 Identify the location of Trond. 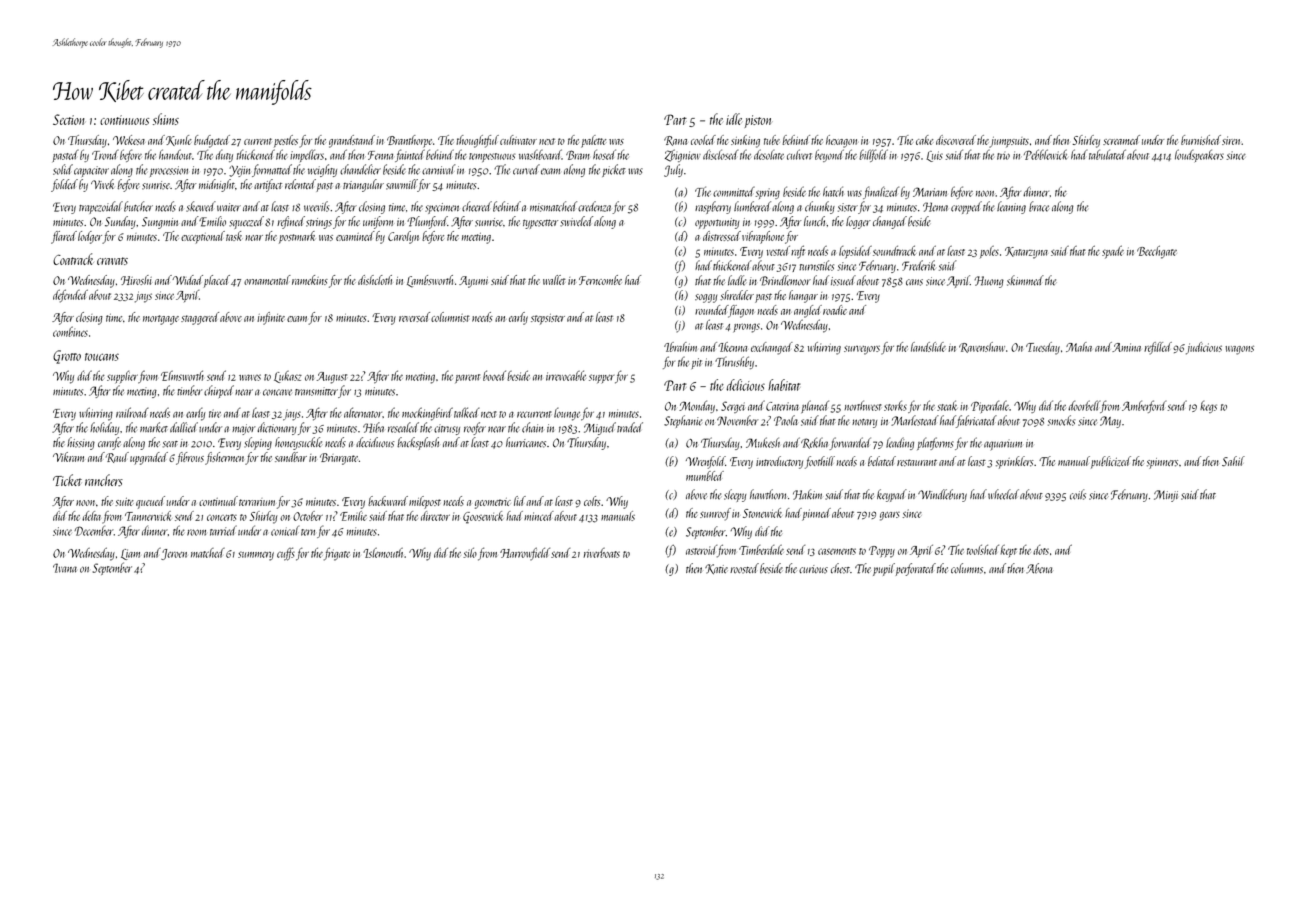
(105, 155).
